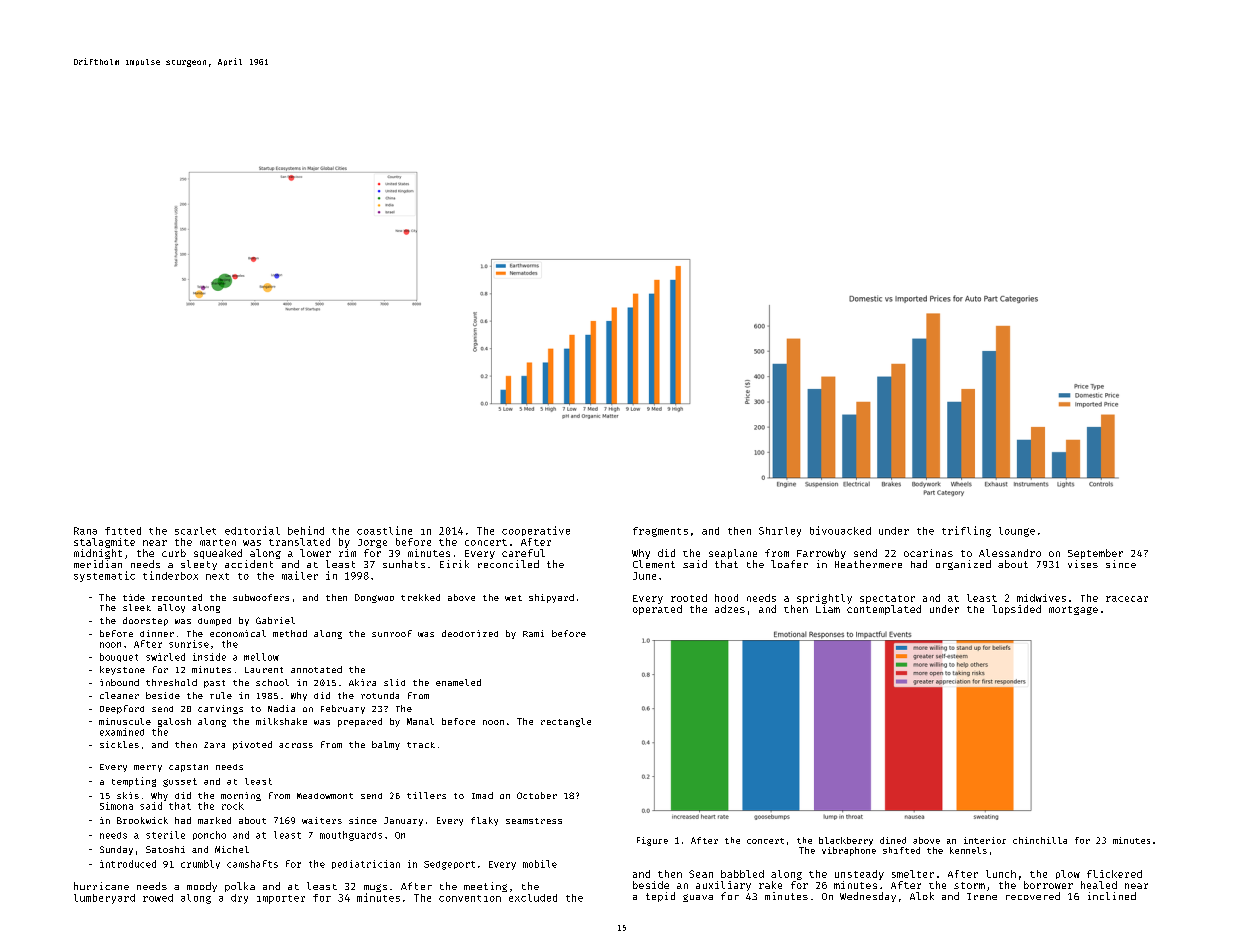  Describe the element at coordinates (347, 553) in the page. I see `rim` at that location.
